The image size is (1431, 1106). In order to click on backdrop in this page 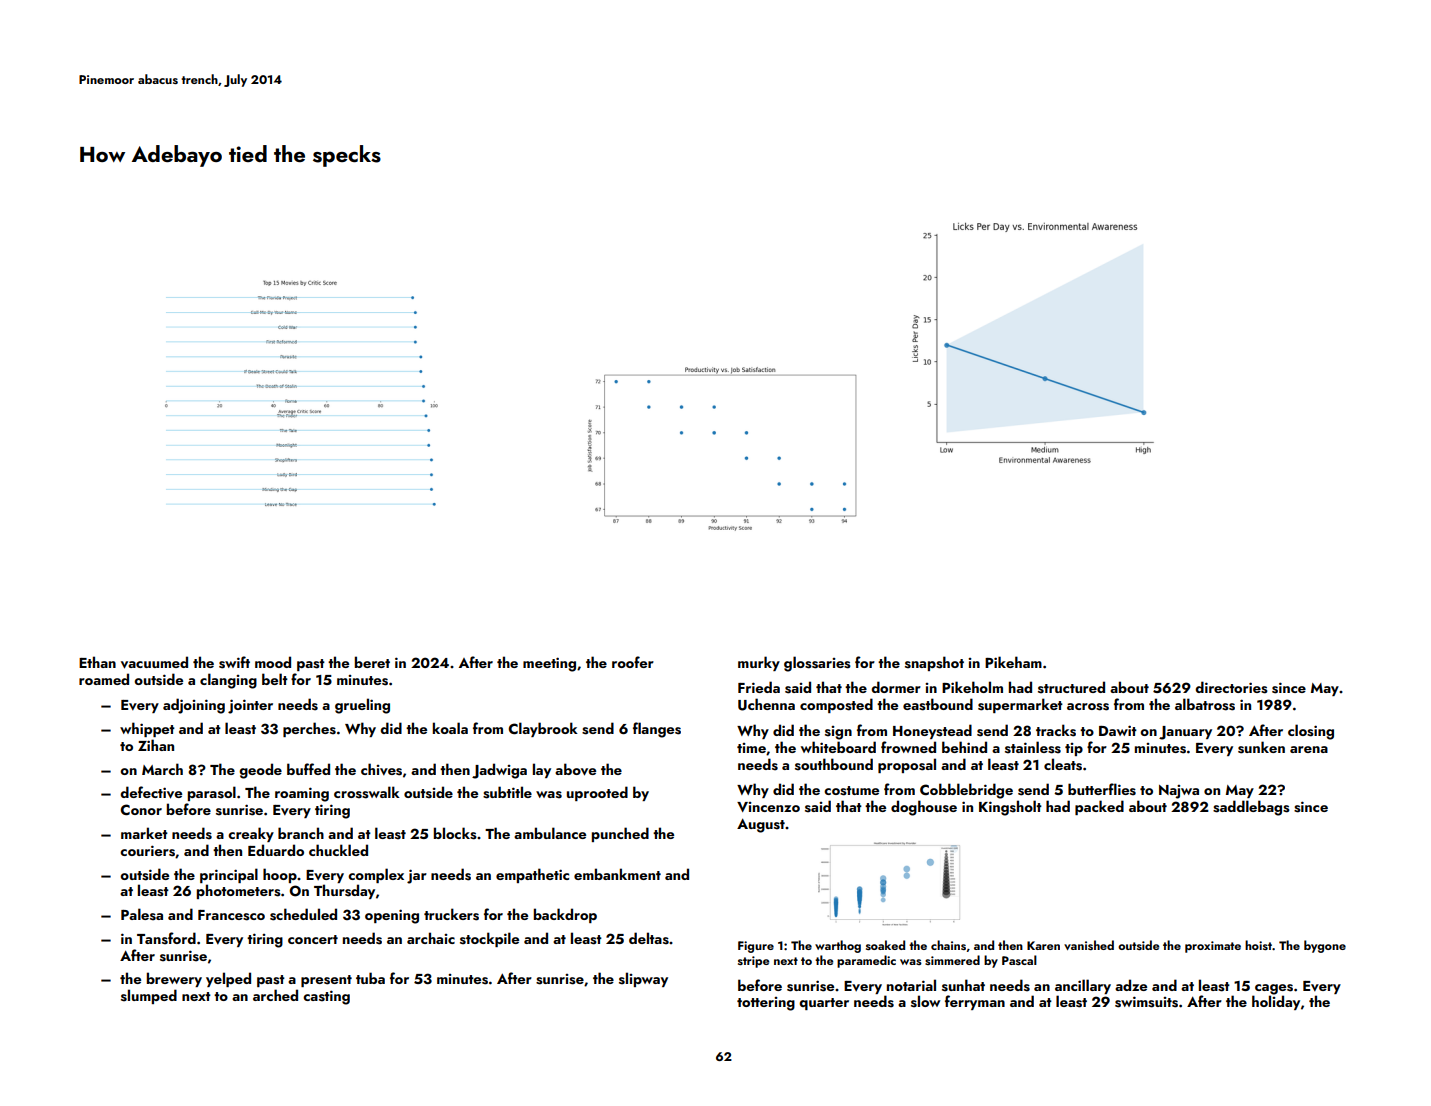, I will do `click(565, 915)`.
